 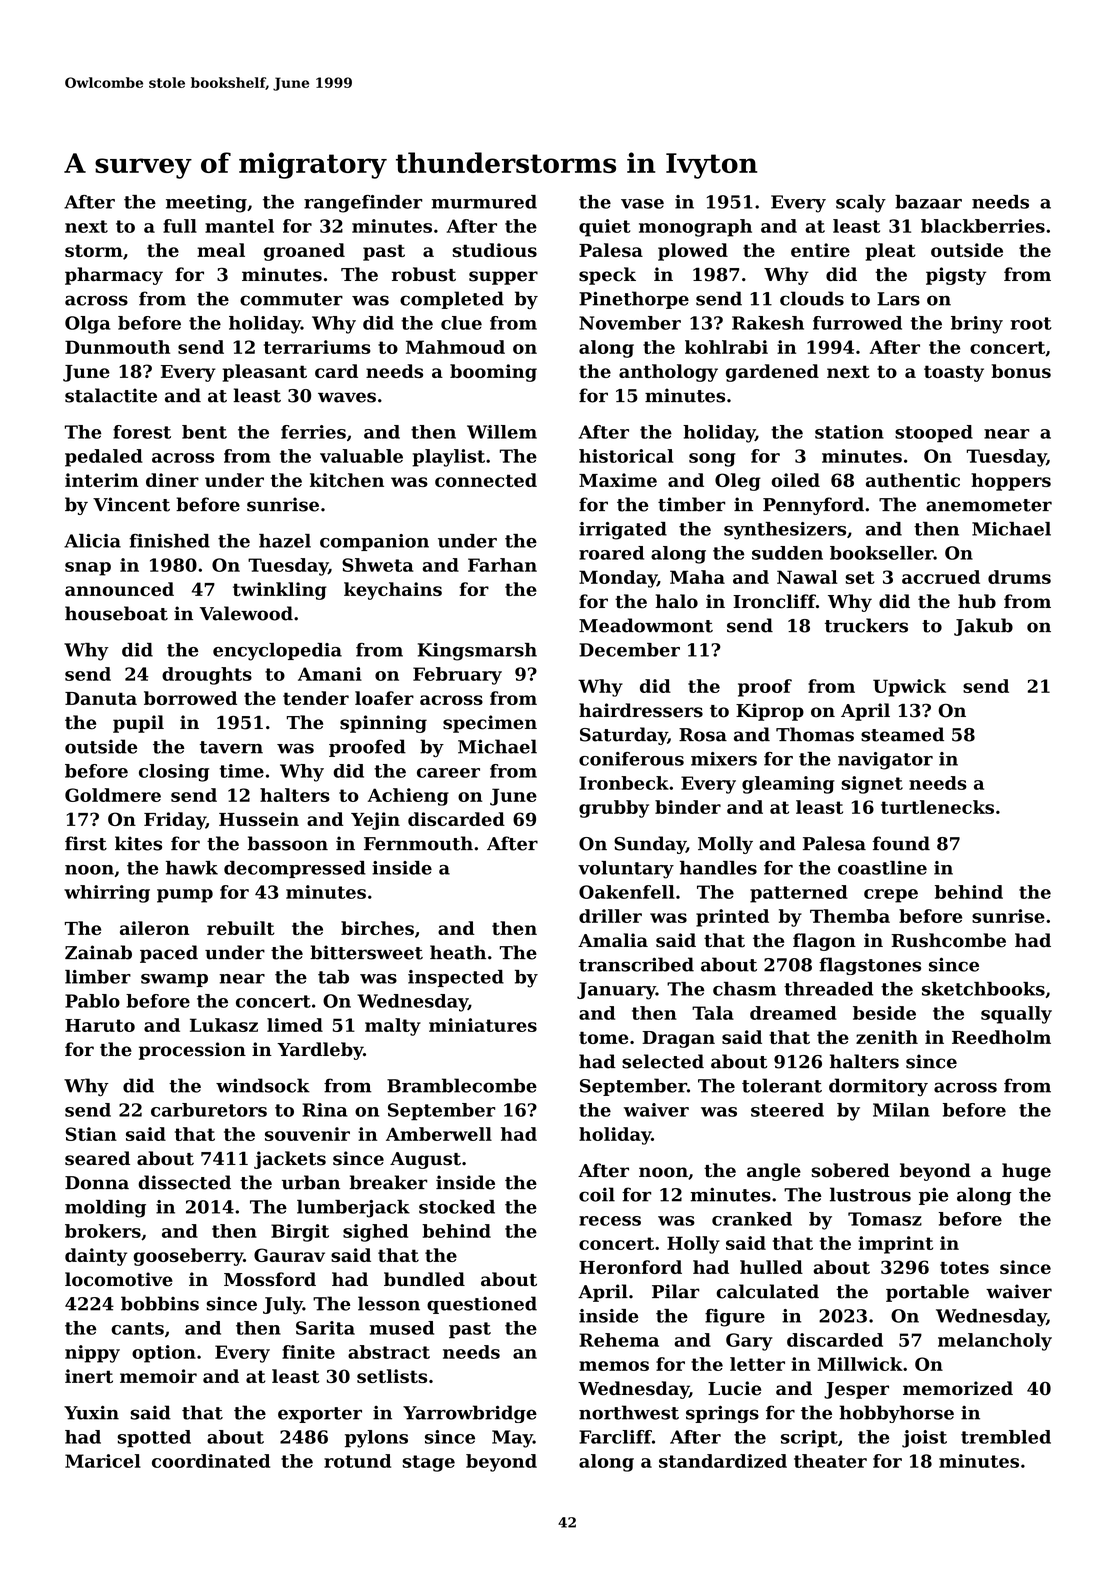 What do you see at coordinates (983, 627) in the document?
I see `Jakub` at bounding box center [983, 627].
